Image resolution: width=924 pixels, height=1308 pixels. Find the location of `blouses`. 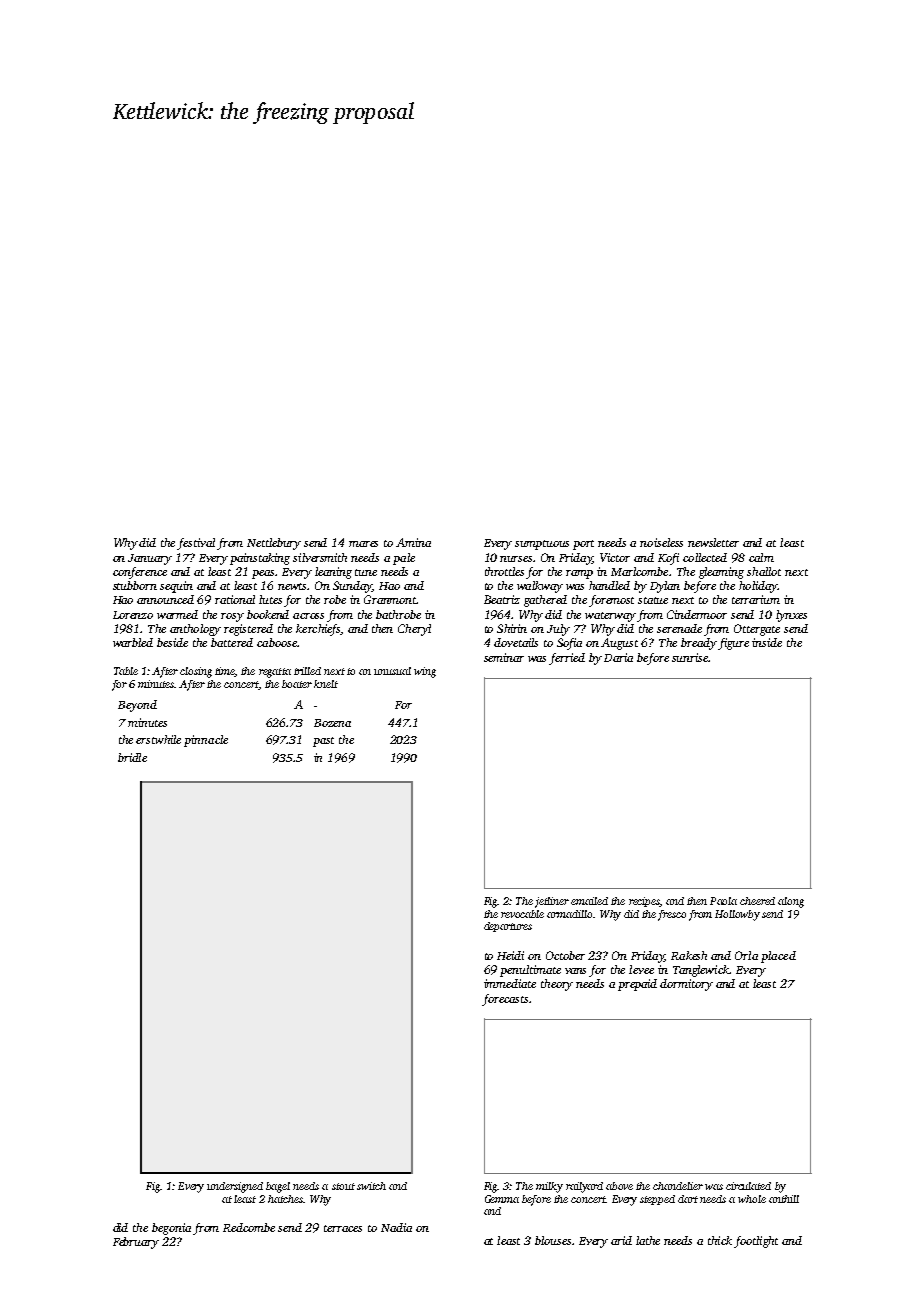

blouses is located at coordinates (553, 1240).
